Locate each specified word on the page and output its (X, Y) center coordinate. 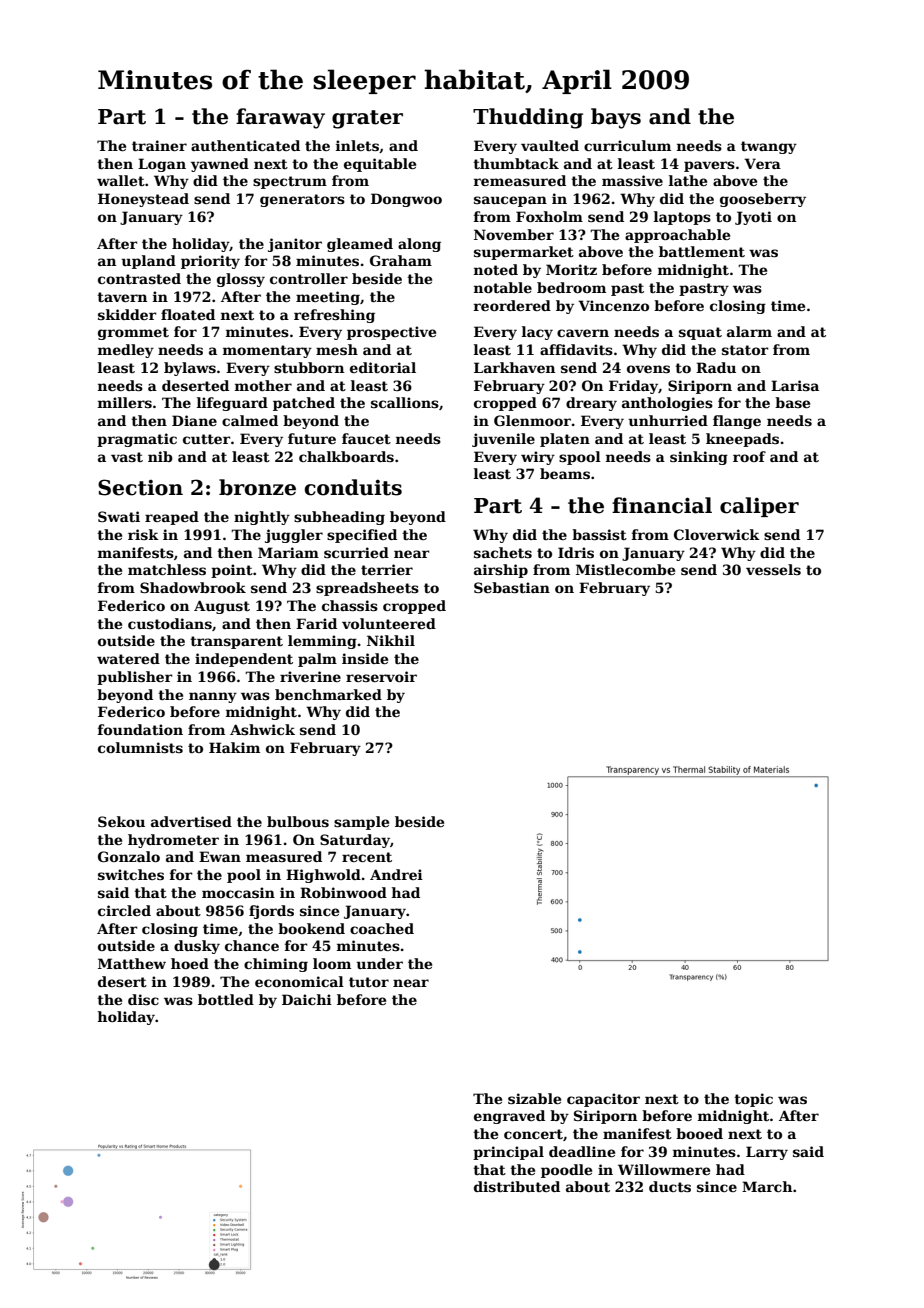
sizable (534, 1098)
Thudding (528, 118)
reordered (512, 305)
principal (508, 1153)
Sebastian (512, 587)
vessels (773, 569)
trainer (159, 145)
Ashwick (262, 729)
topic (753, 1100)
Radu (716, 367)
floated (188, 314)
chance (252, 945)
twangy (769, 147)
